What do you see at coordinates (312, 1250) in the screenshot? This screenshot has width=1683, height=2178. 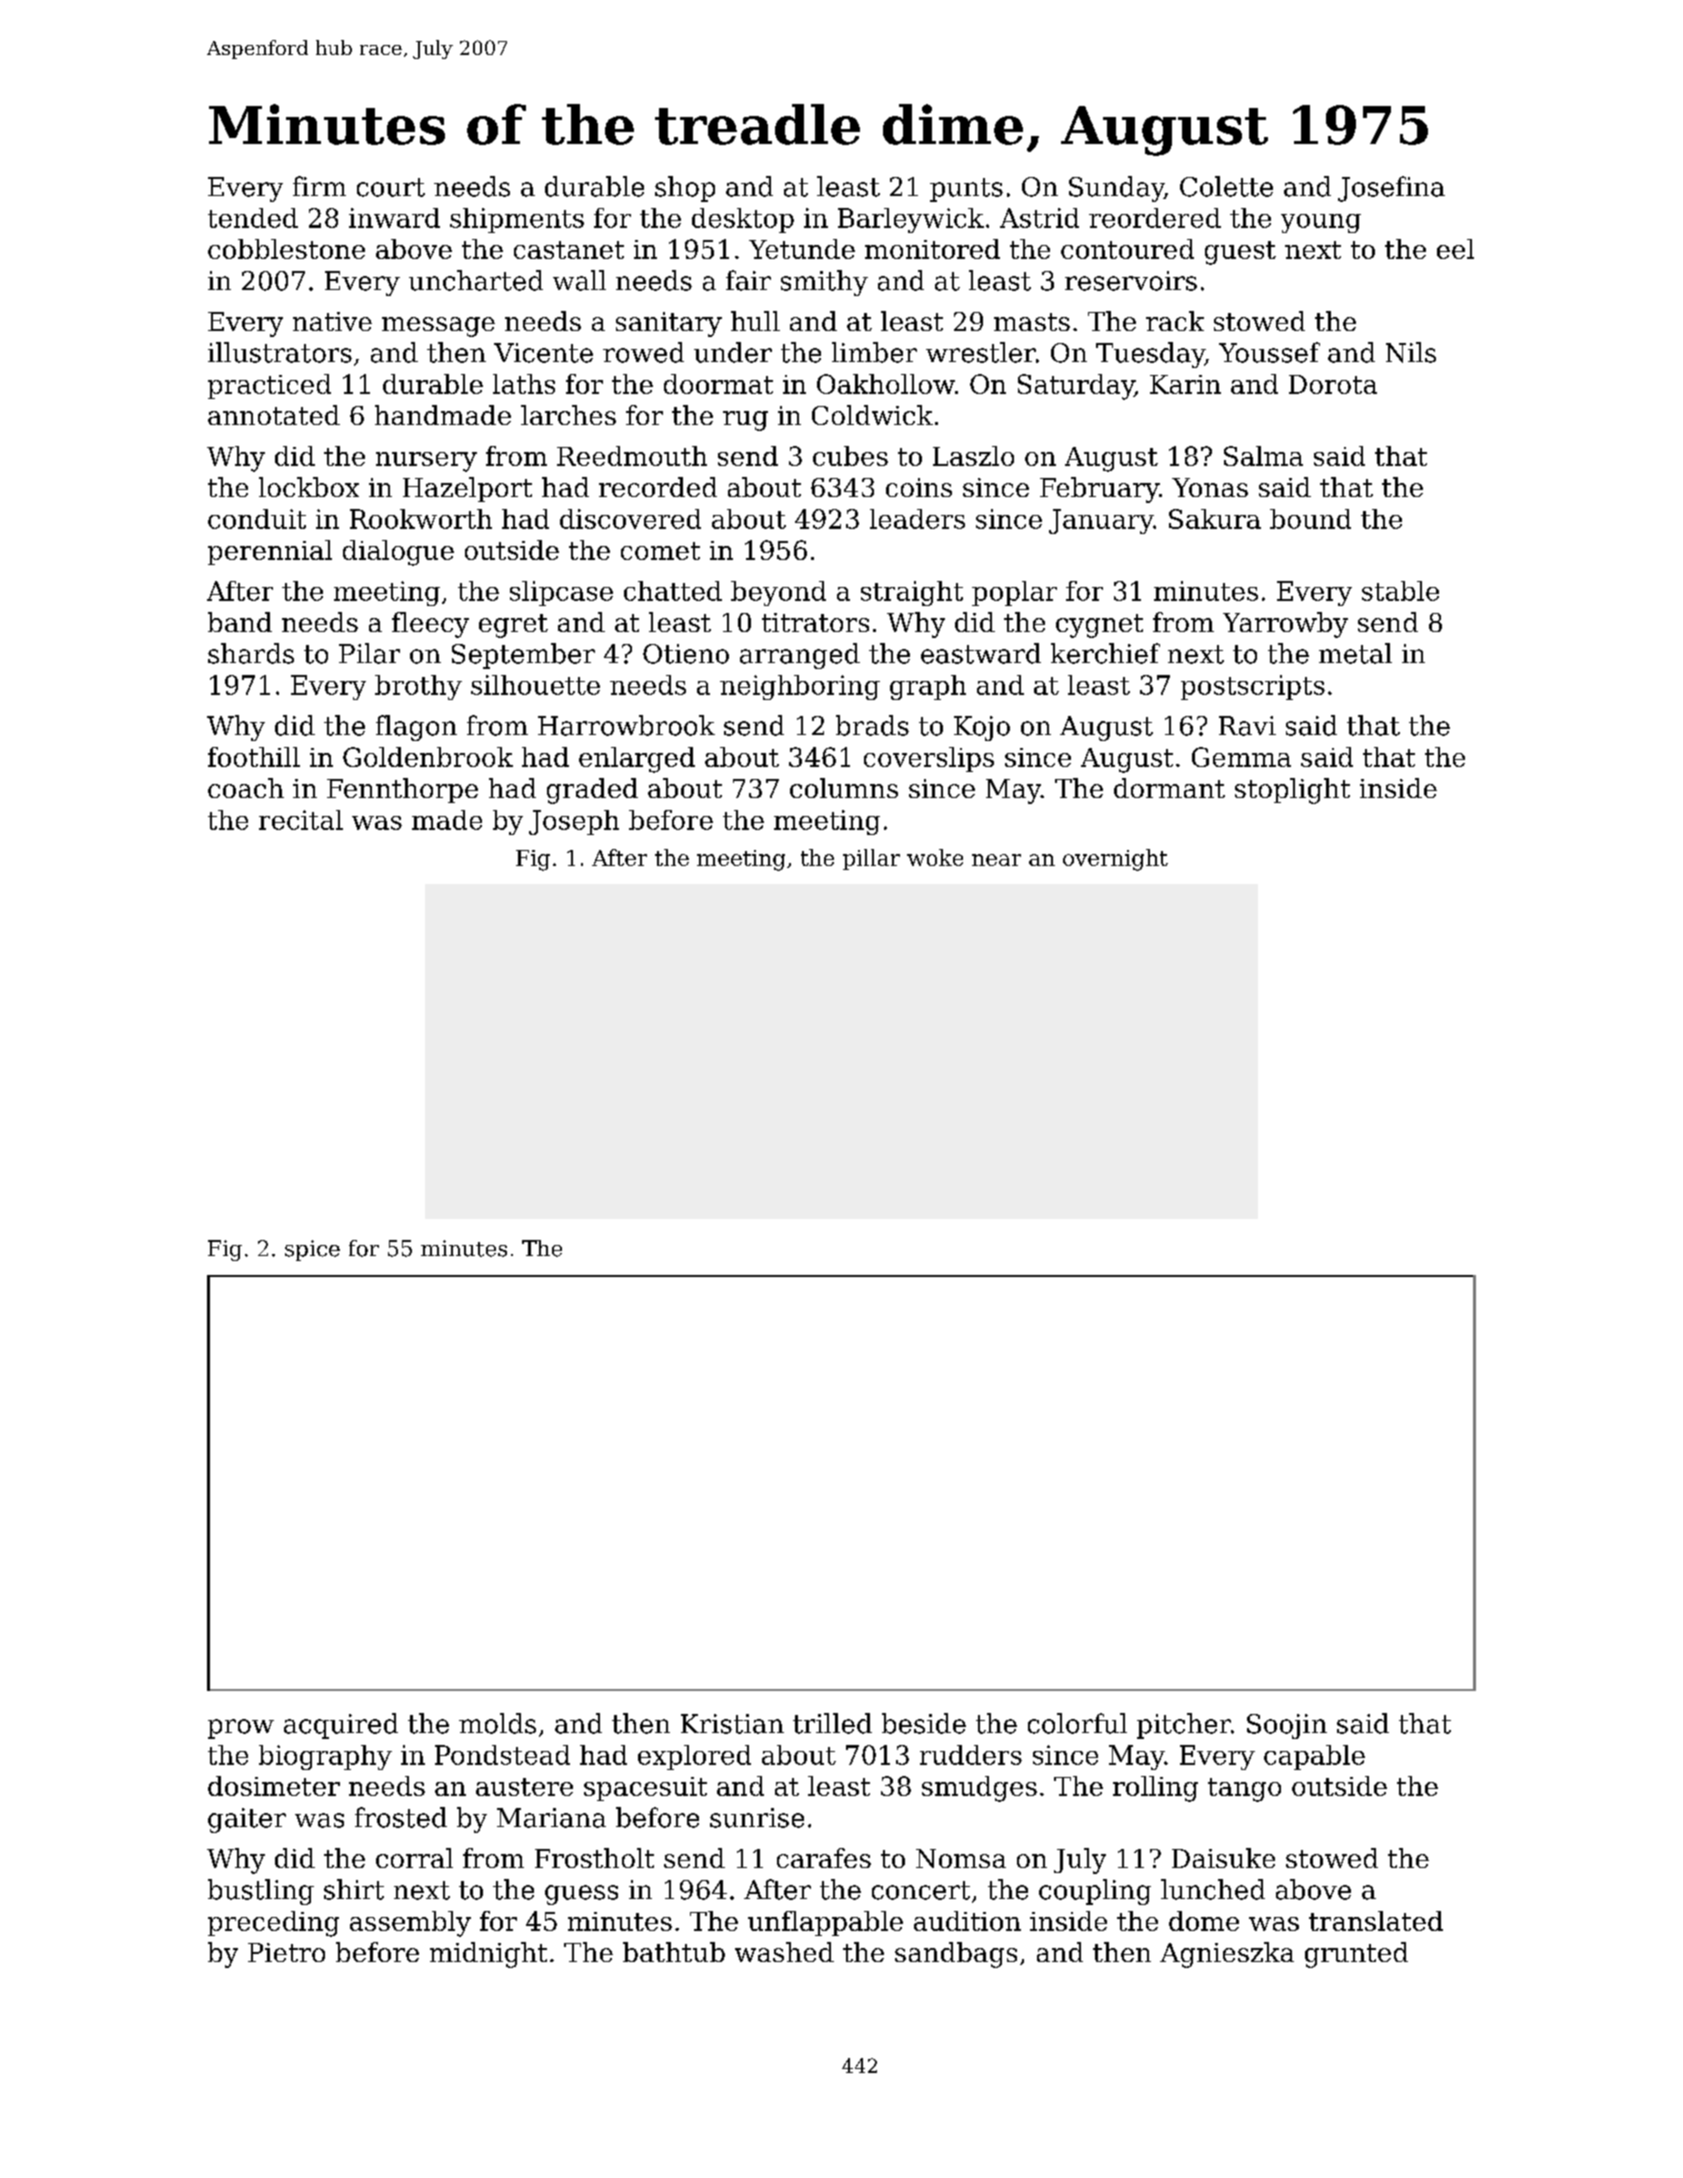 I see `spice` at bounding box center [312, 1250].
